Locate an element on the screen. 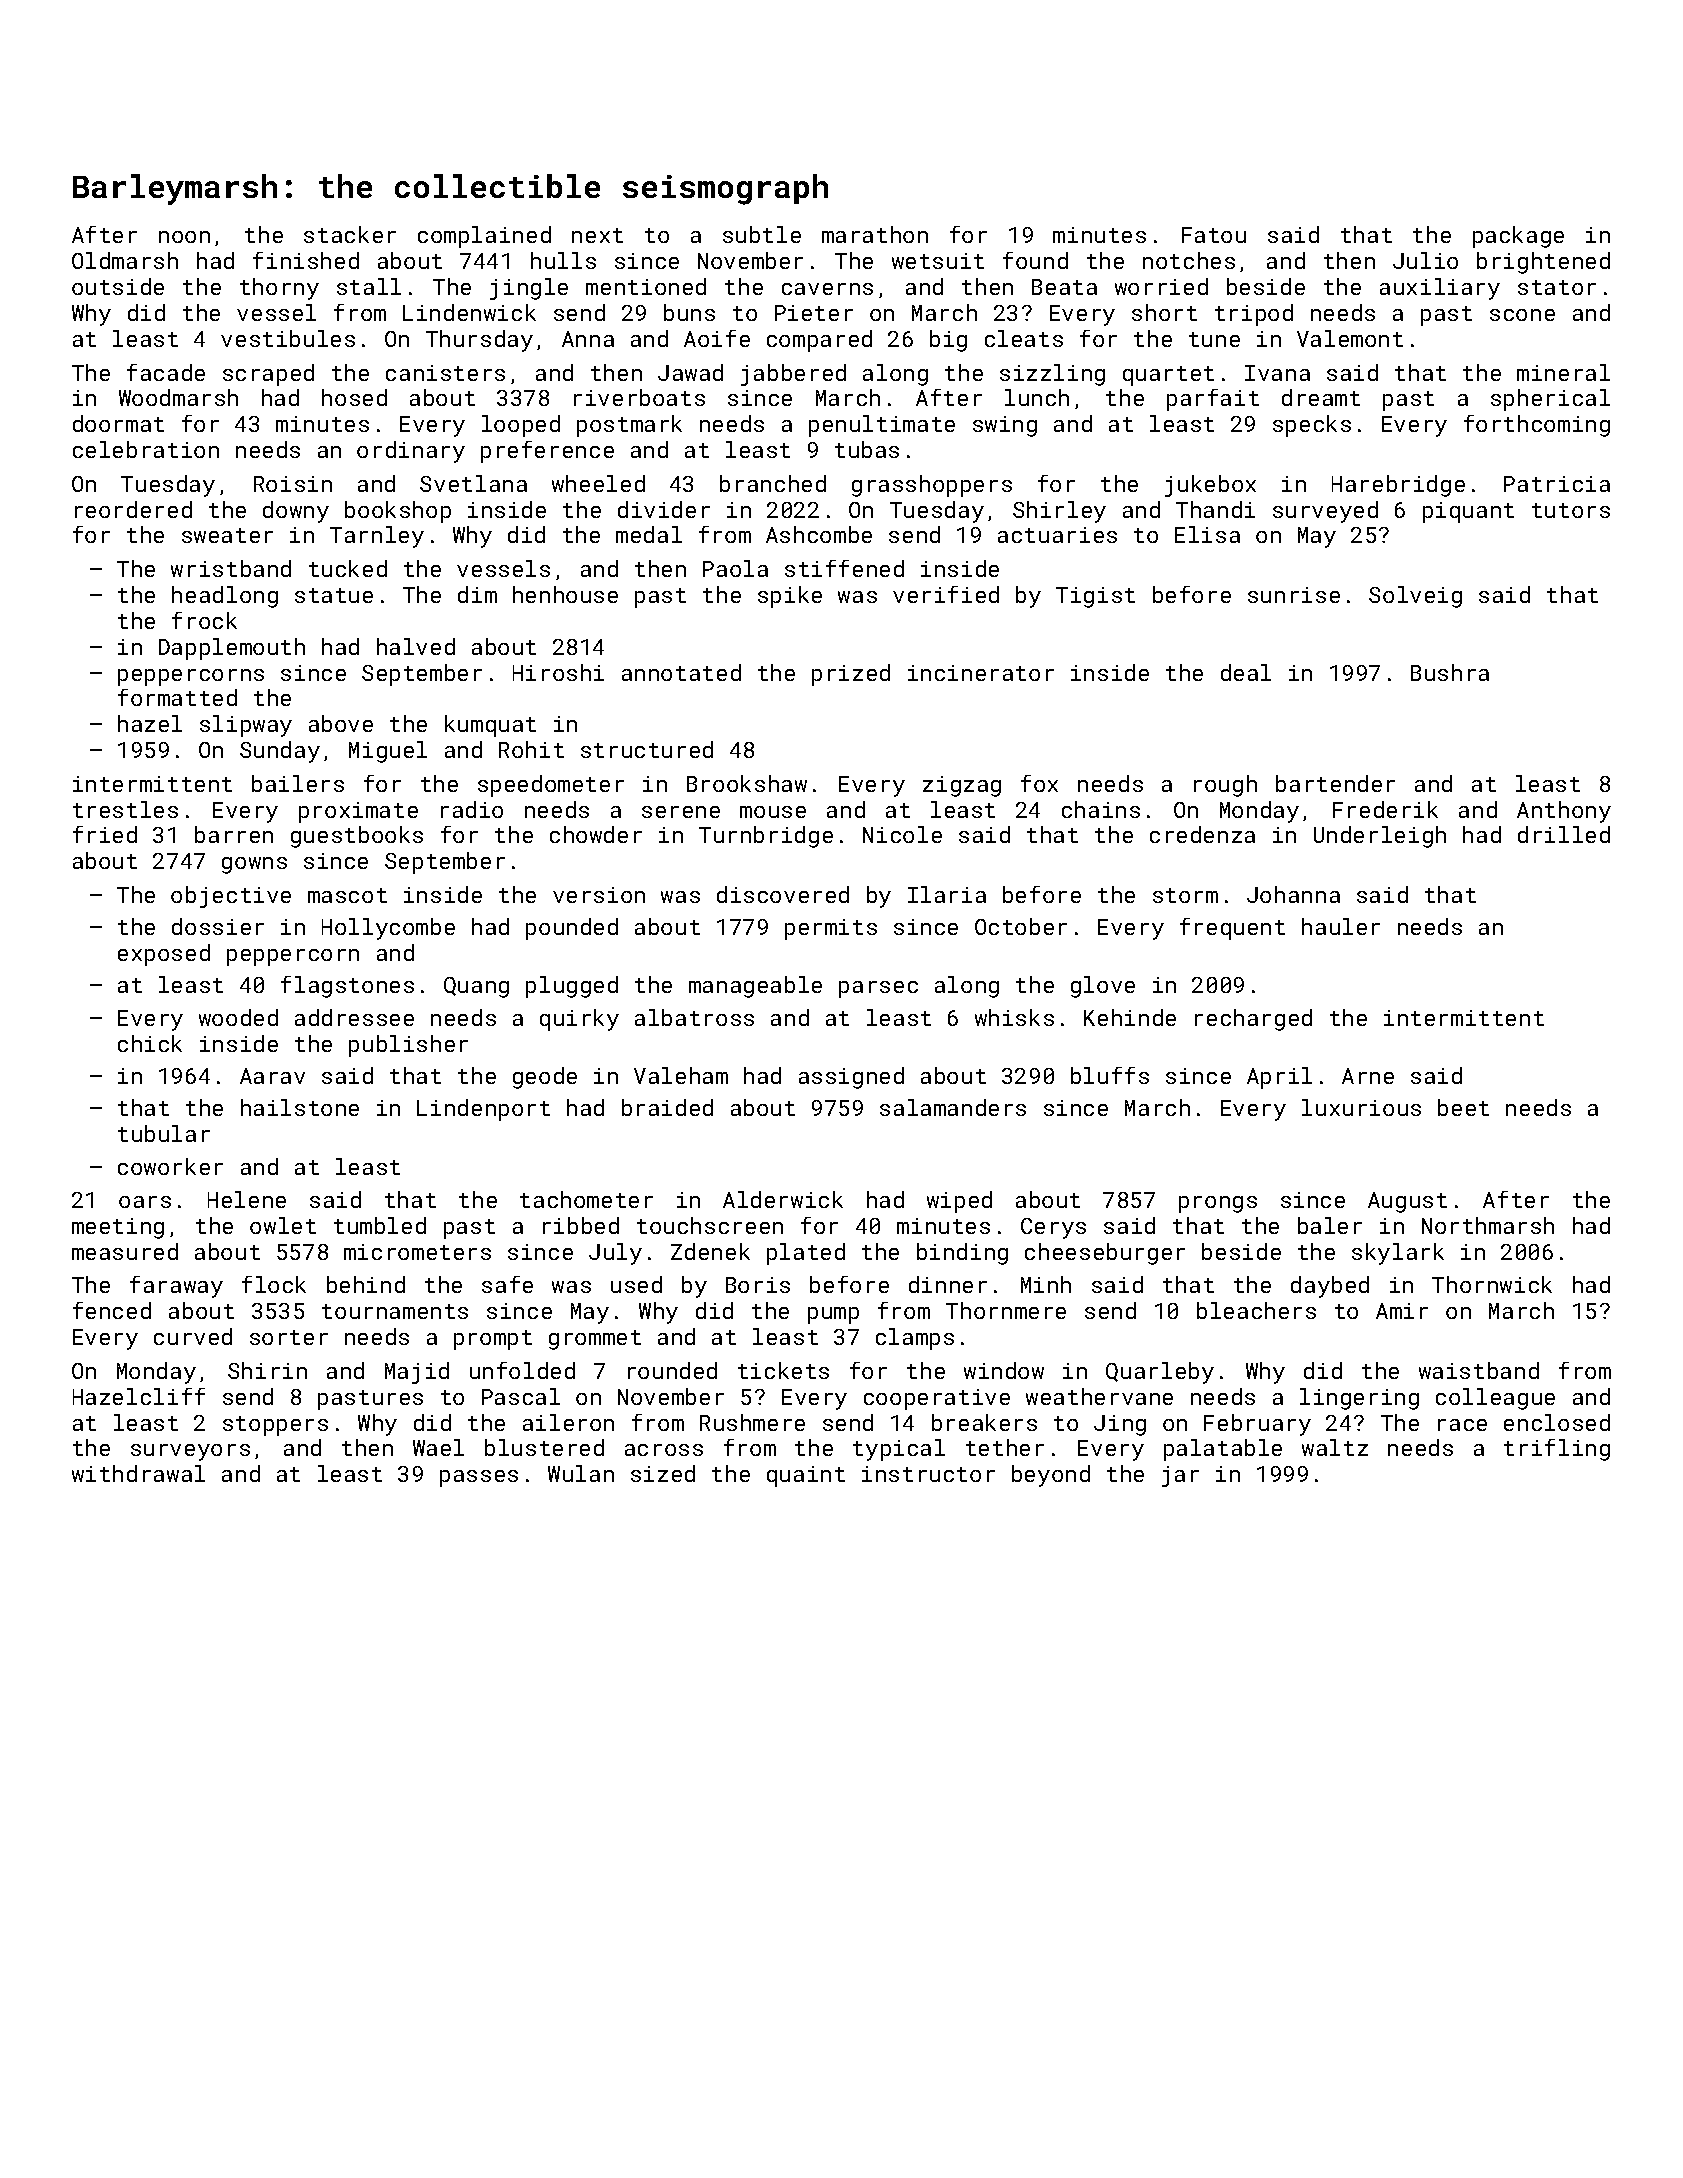 Image resolution: width=1683 pixels, height=2178 pixels. halved is located at coordinates (416, 646).
